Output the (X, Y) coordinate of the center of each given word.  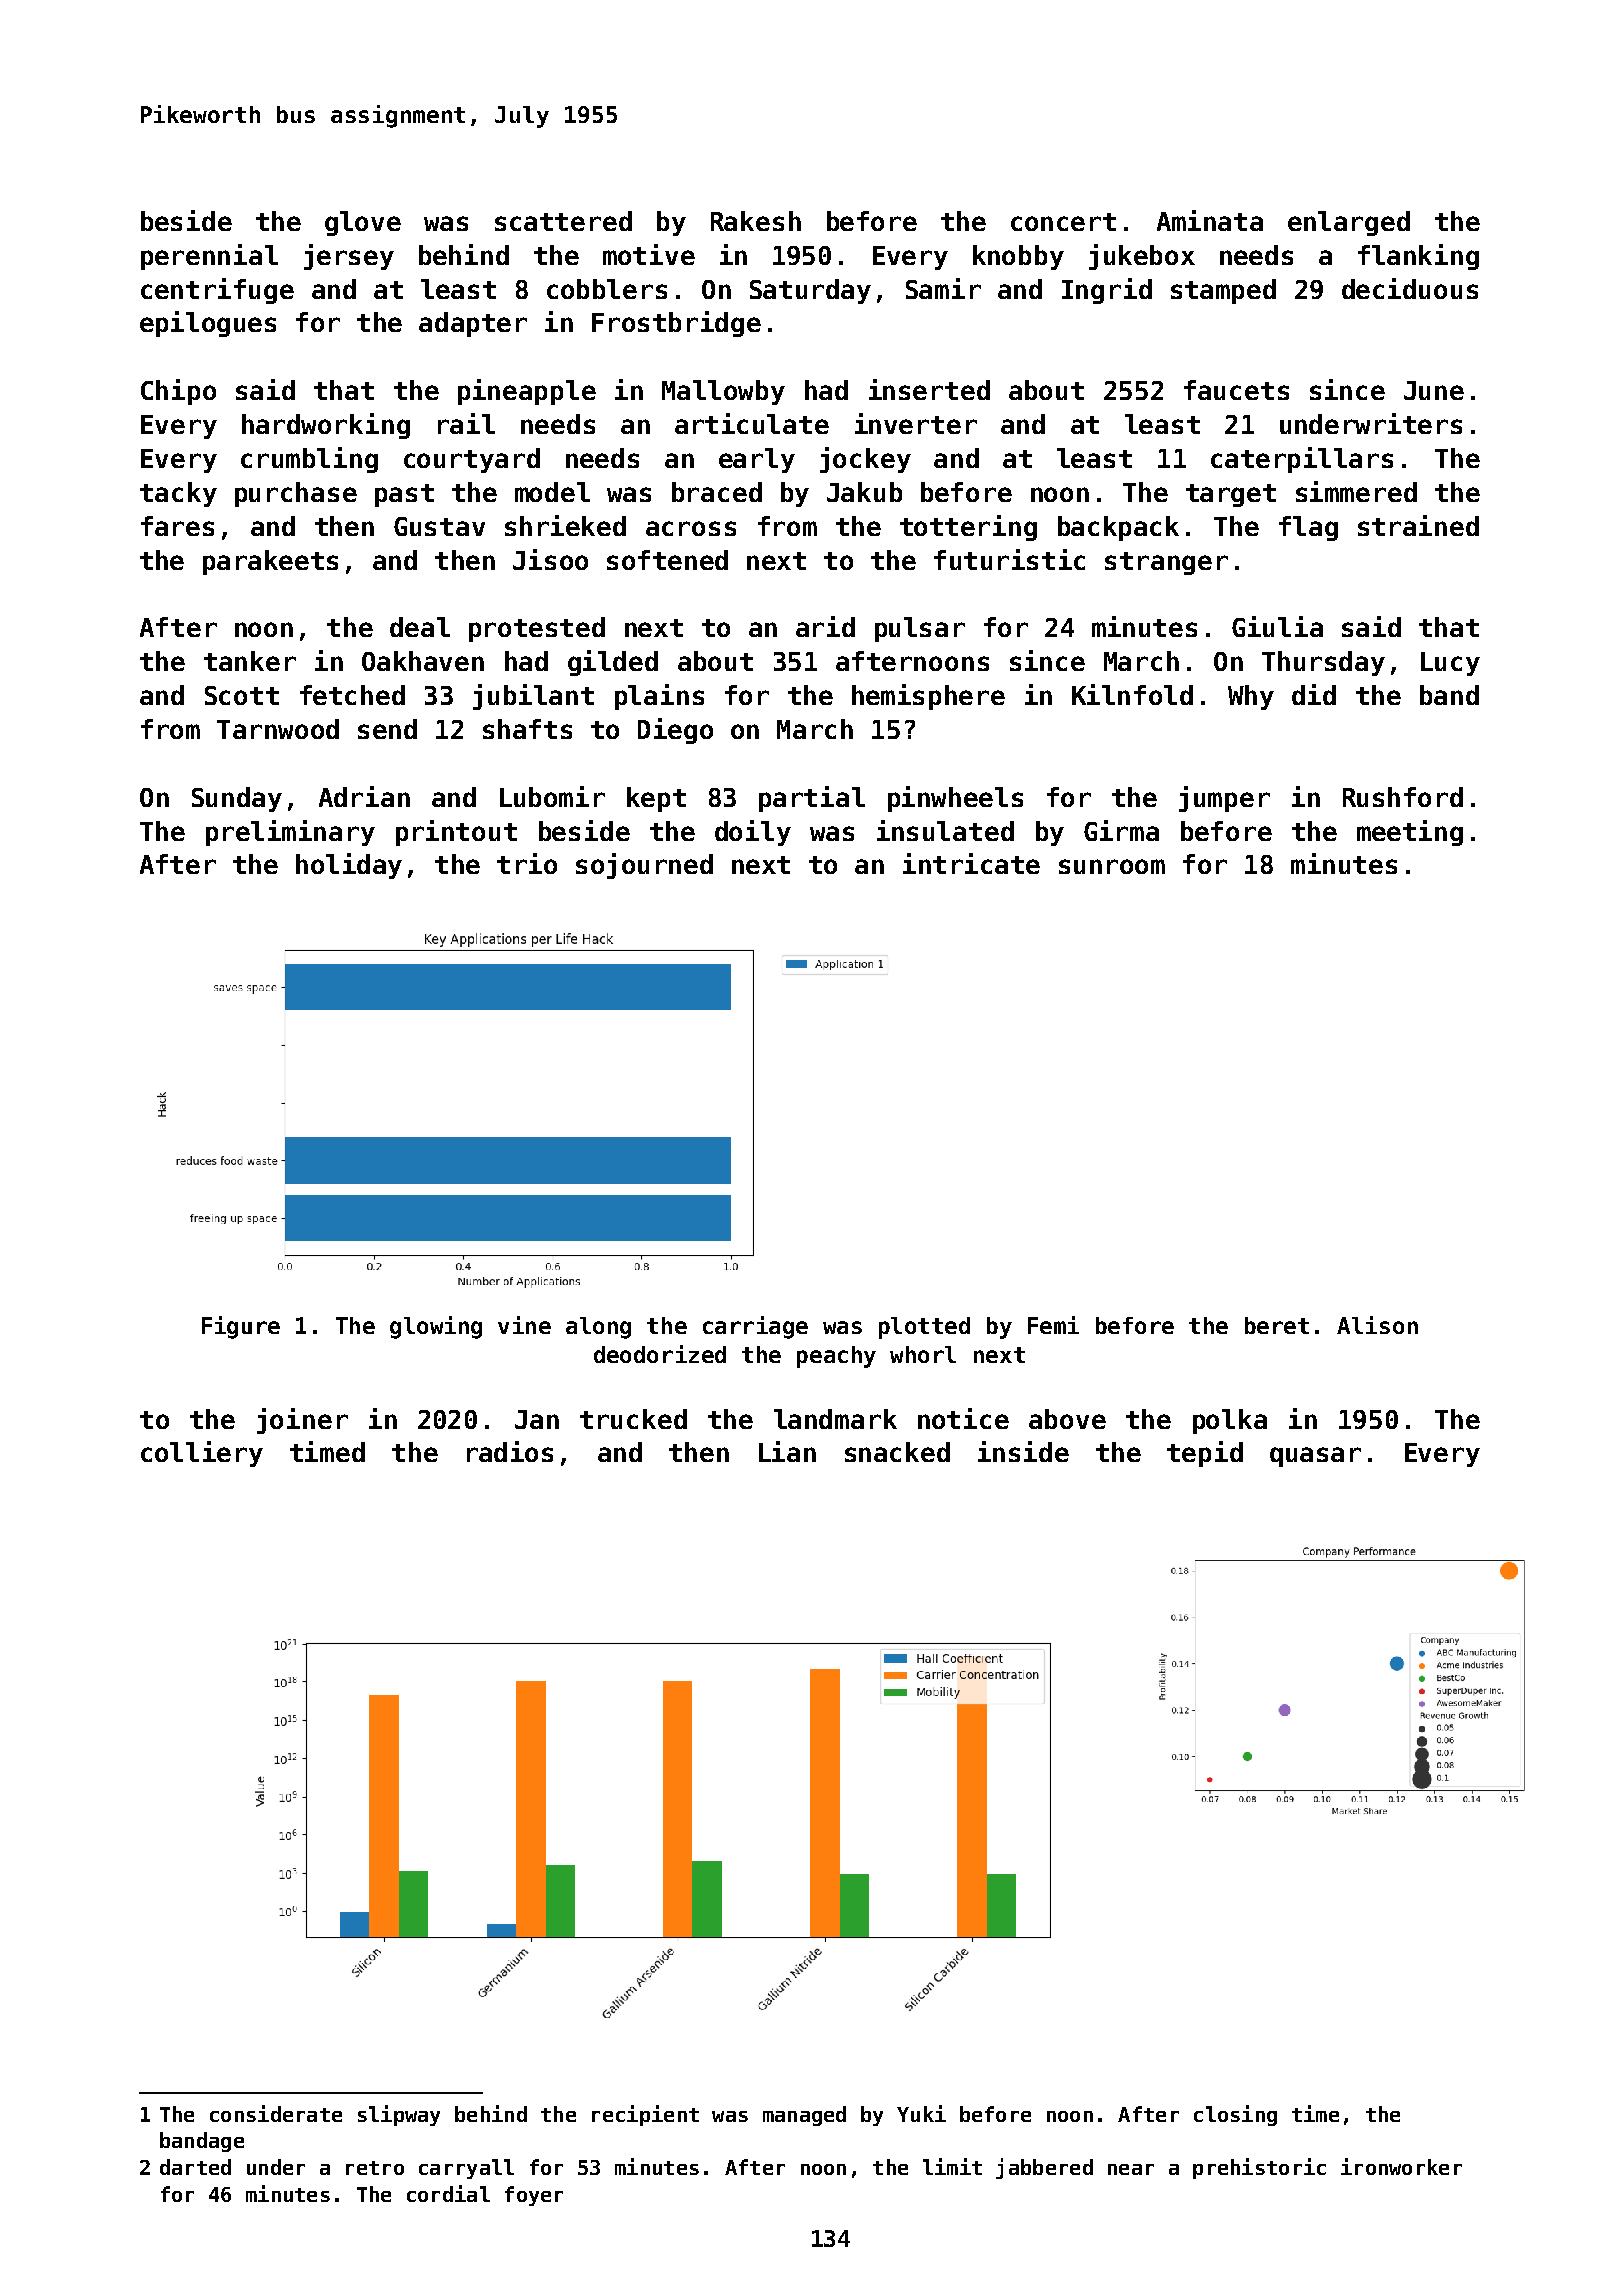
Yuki (921, 2113)
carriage (755, 1327)
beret (1277, 1325)
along (598, 1328)
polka (1230, 1421)
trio (527, 863)
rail (466, 423)
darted (195, 2167)
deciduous (1410, 288)
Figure (241, 1327)
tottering (968, 528)
